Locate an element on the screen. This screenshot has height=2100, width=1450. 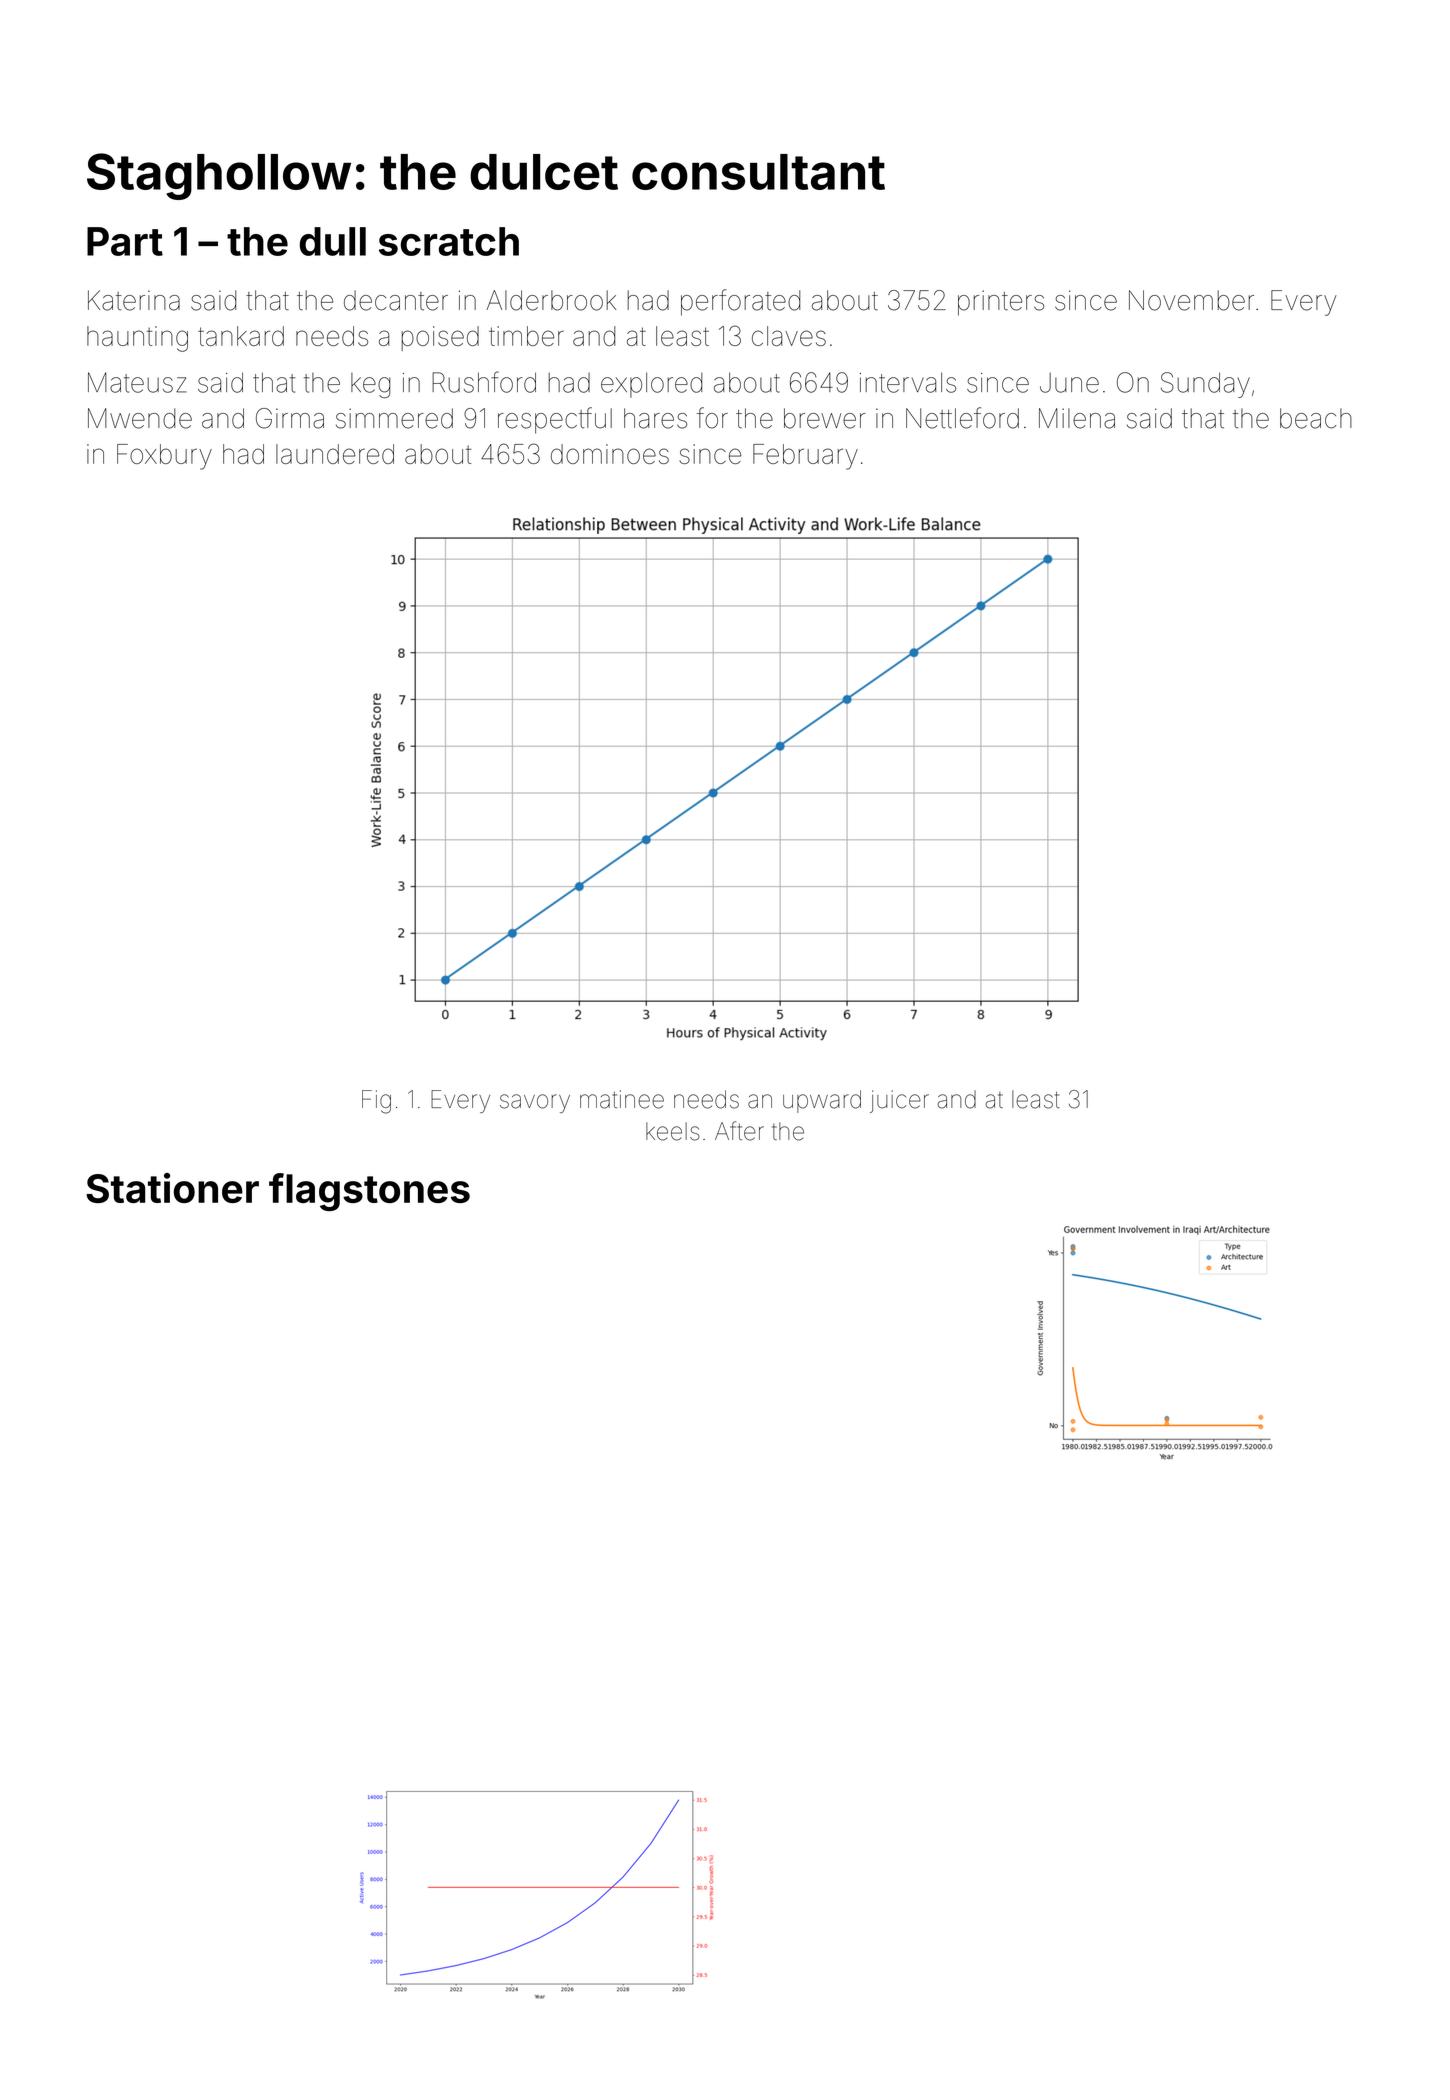
flagstones is located at coordinates (369, 1192).
